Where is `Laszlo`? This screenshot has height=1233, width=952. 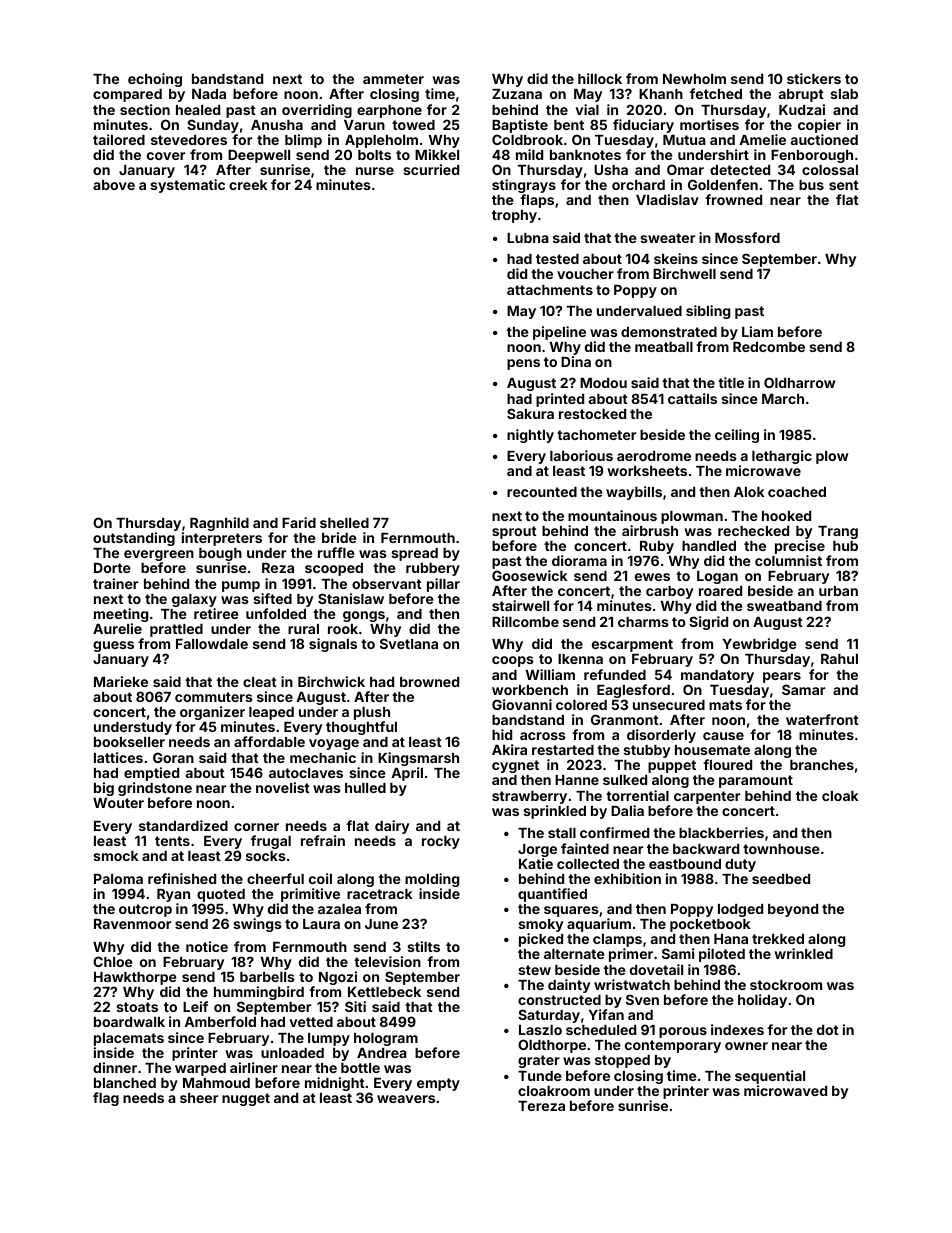 Laszlo is located at coordinates (540, 1030).
